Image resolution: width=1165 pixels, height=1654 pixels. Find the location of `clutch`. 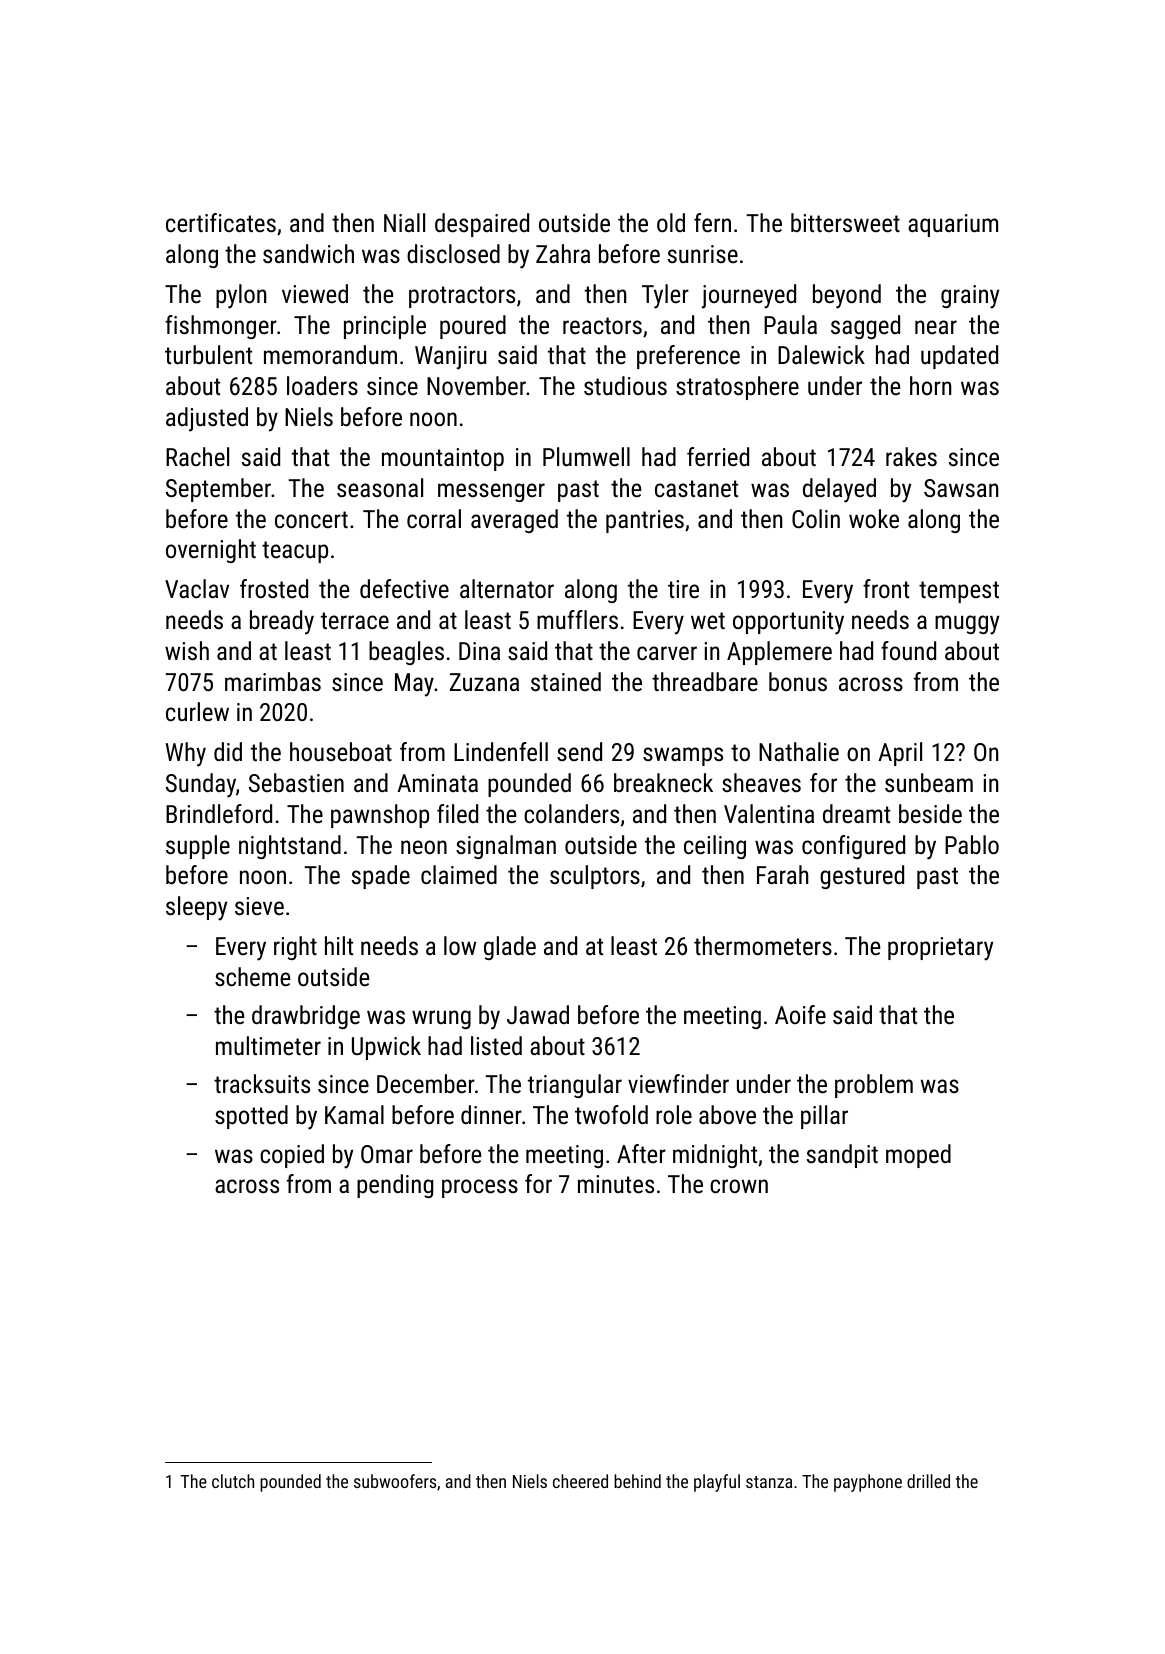

clutch is located at coordinates (233, 1481).
